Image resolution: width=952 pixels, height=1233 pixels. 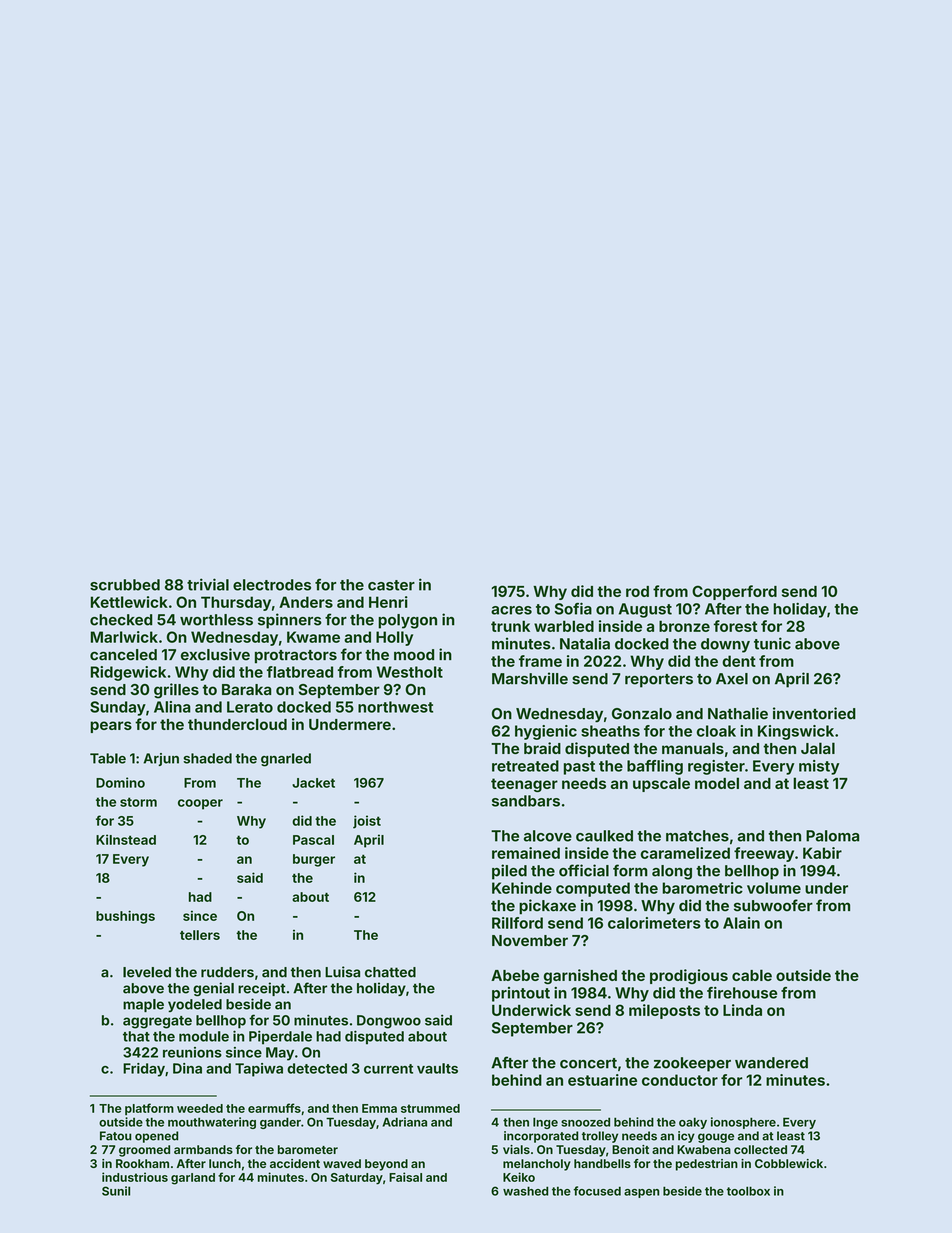 What do you see at coordinates (525, 1191) in the page?
I see `washed` at bounding box center [525, 1191].
